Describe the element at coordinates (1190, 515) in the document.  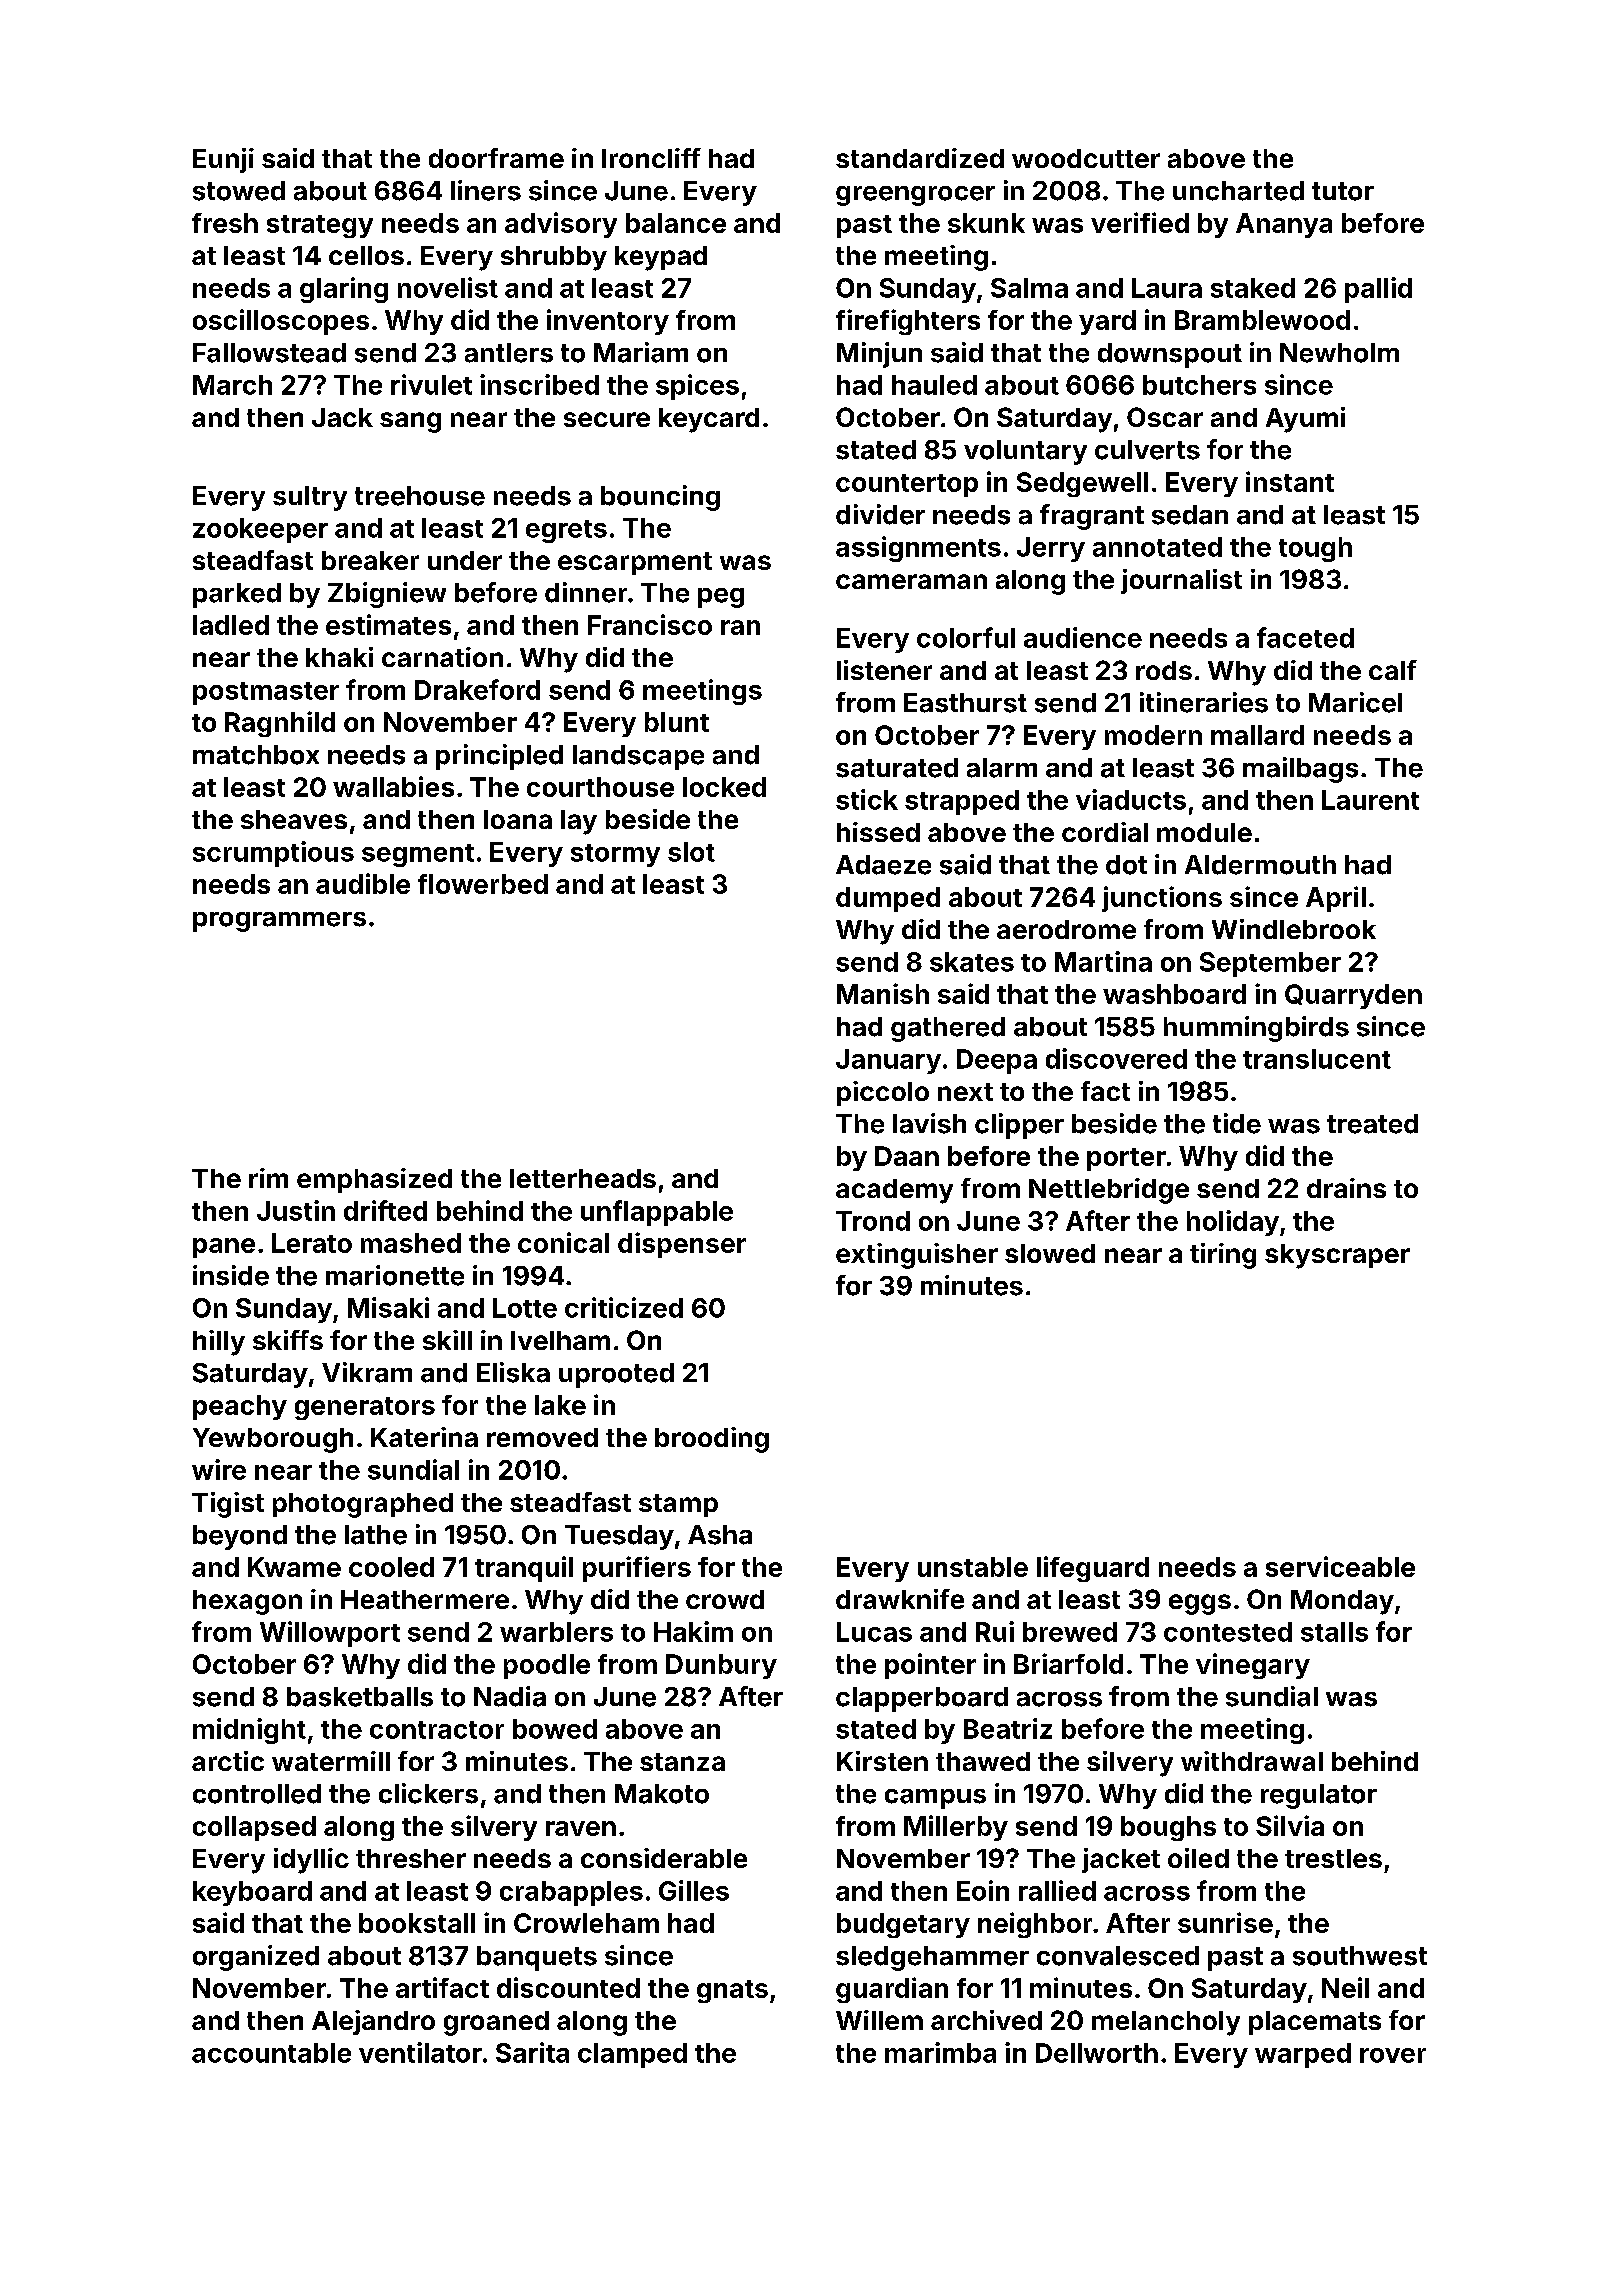
I see `sedan` at that location.
